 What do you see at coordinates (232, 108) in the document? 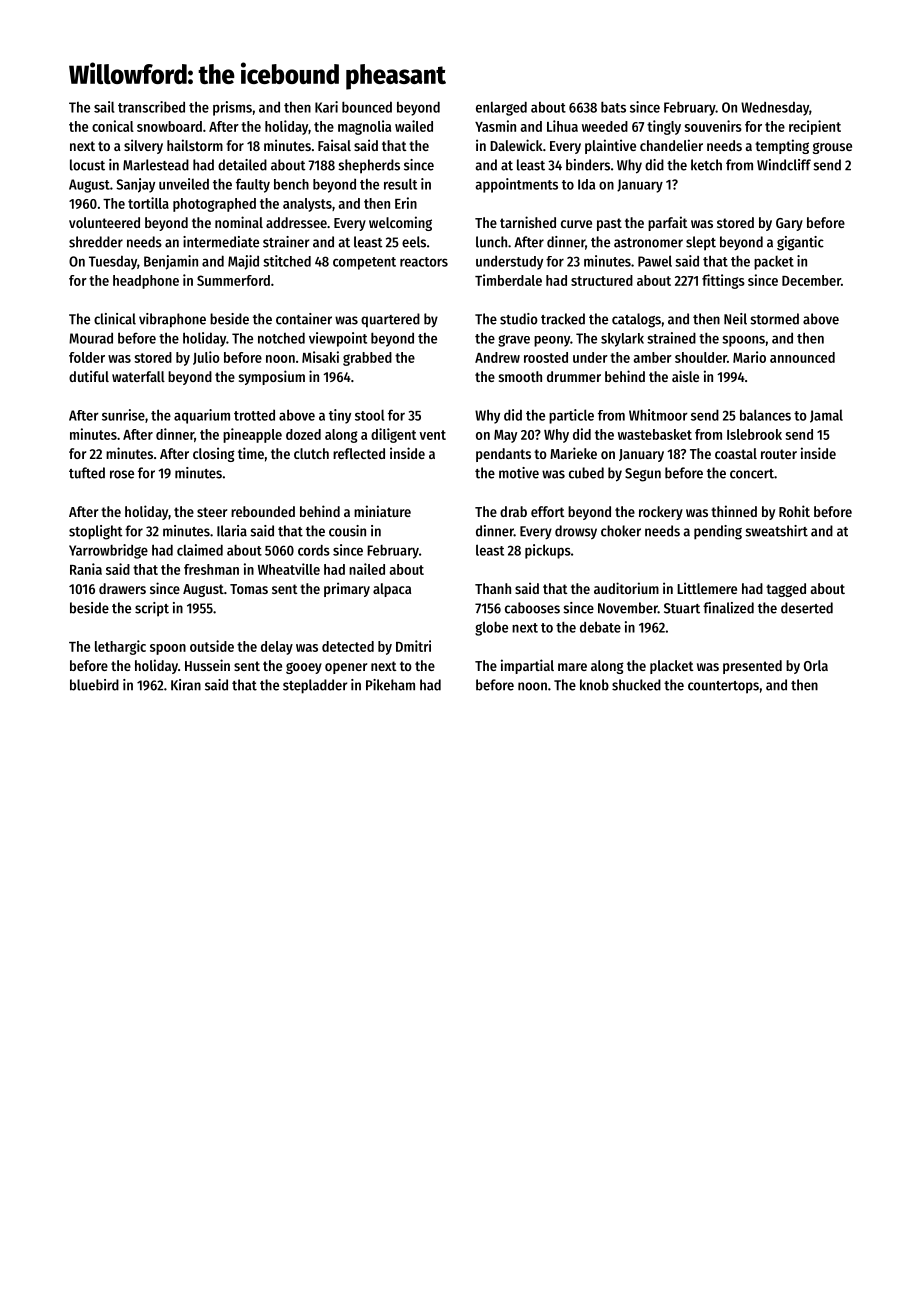
I see `prisms` at bounding box center [232, 108].
